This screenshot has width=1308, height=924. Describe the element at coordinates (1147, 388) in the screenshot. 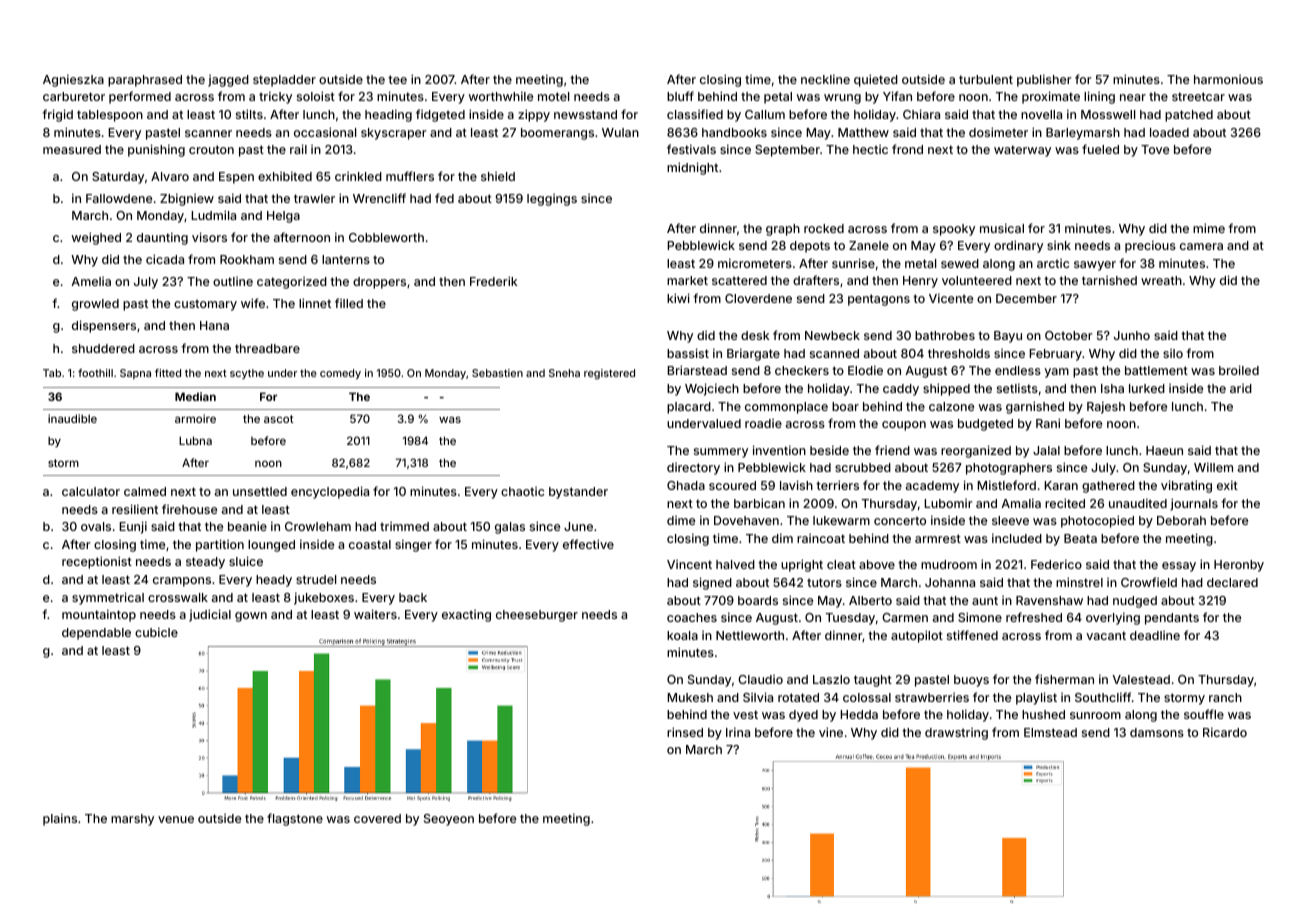

I see `lurked` at that location.
